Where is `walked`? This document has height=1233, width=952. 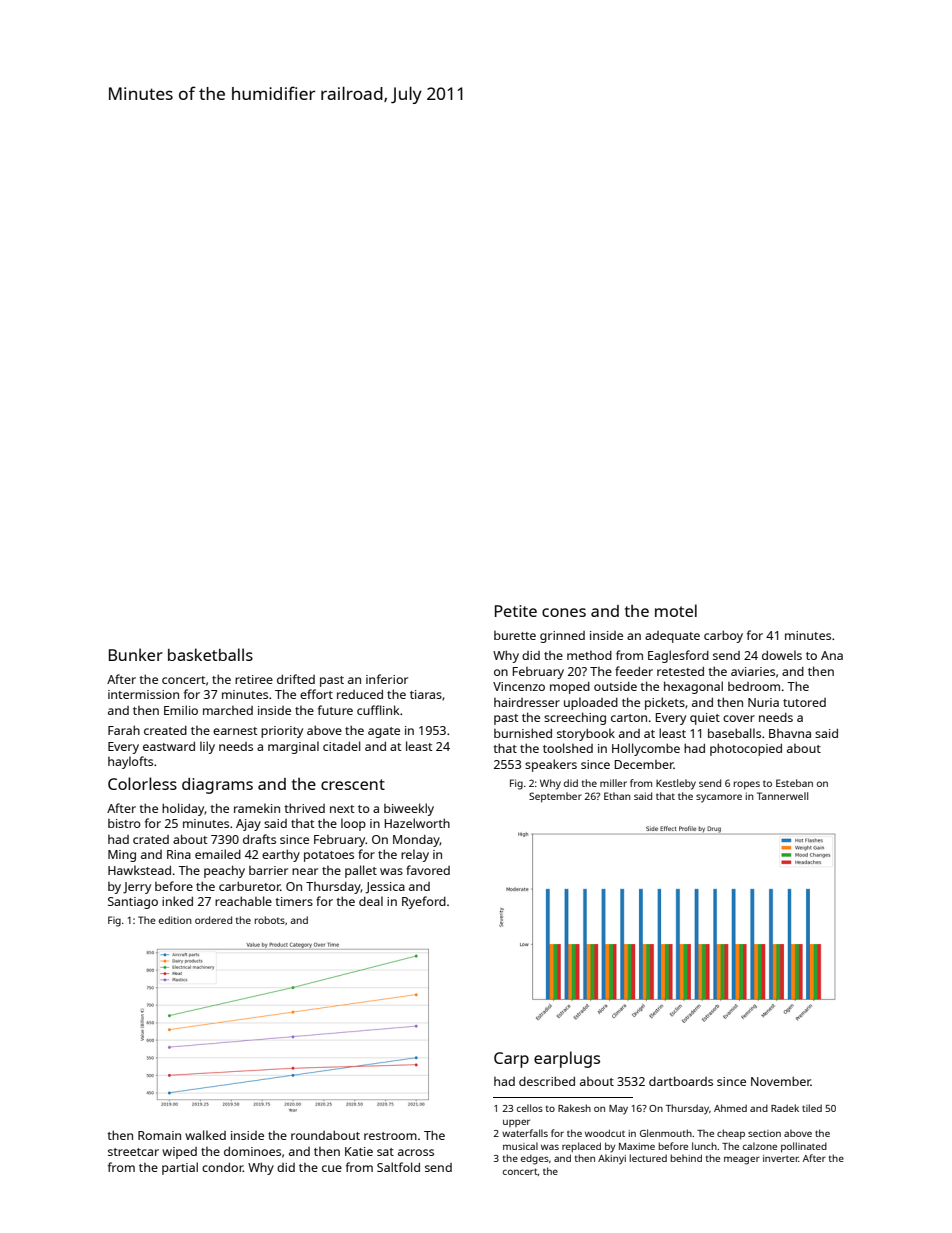 walked is located at coordinates (205, 1135).
